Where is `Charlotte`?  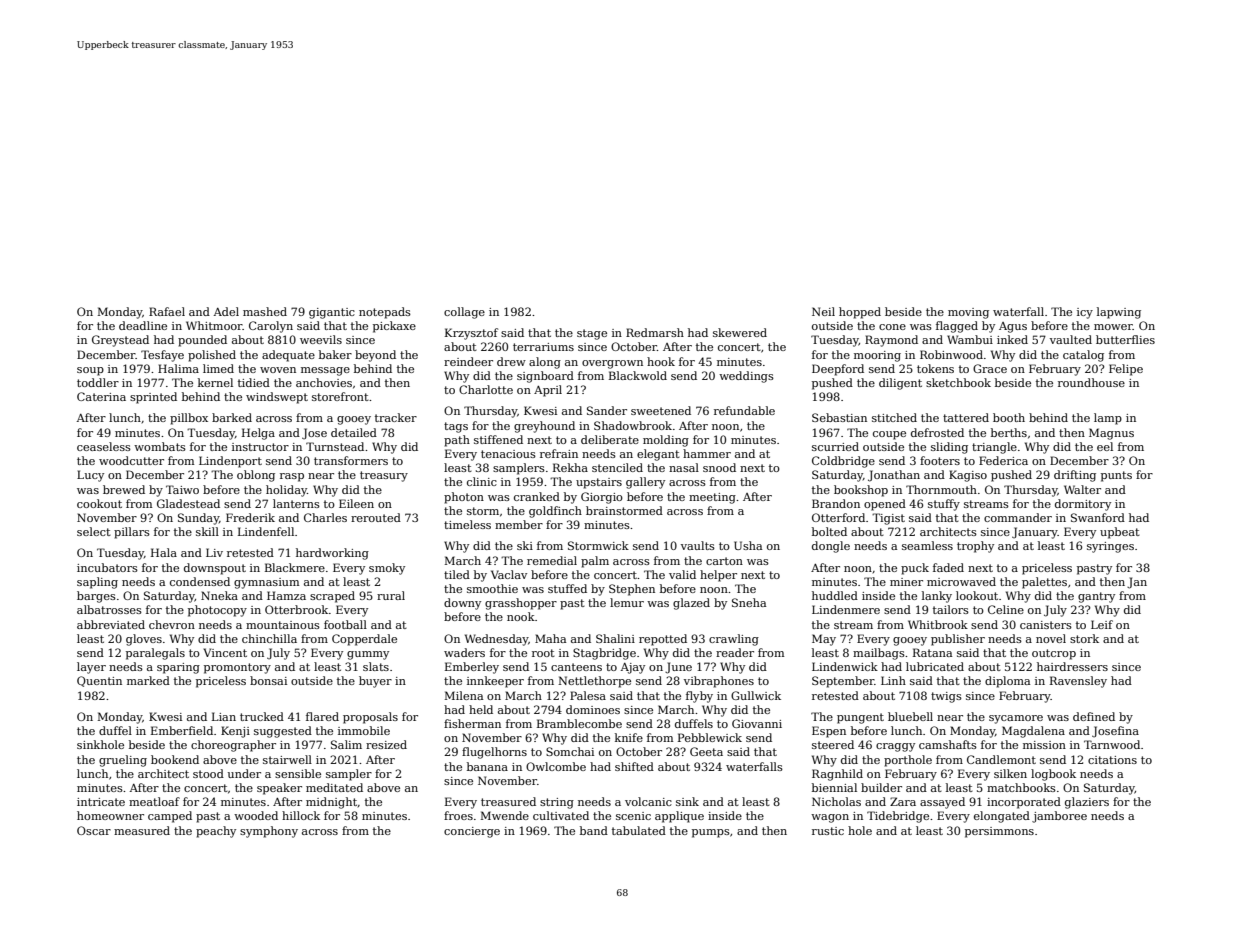
Charlotte is located at coordinates (486, 389).
